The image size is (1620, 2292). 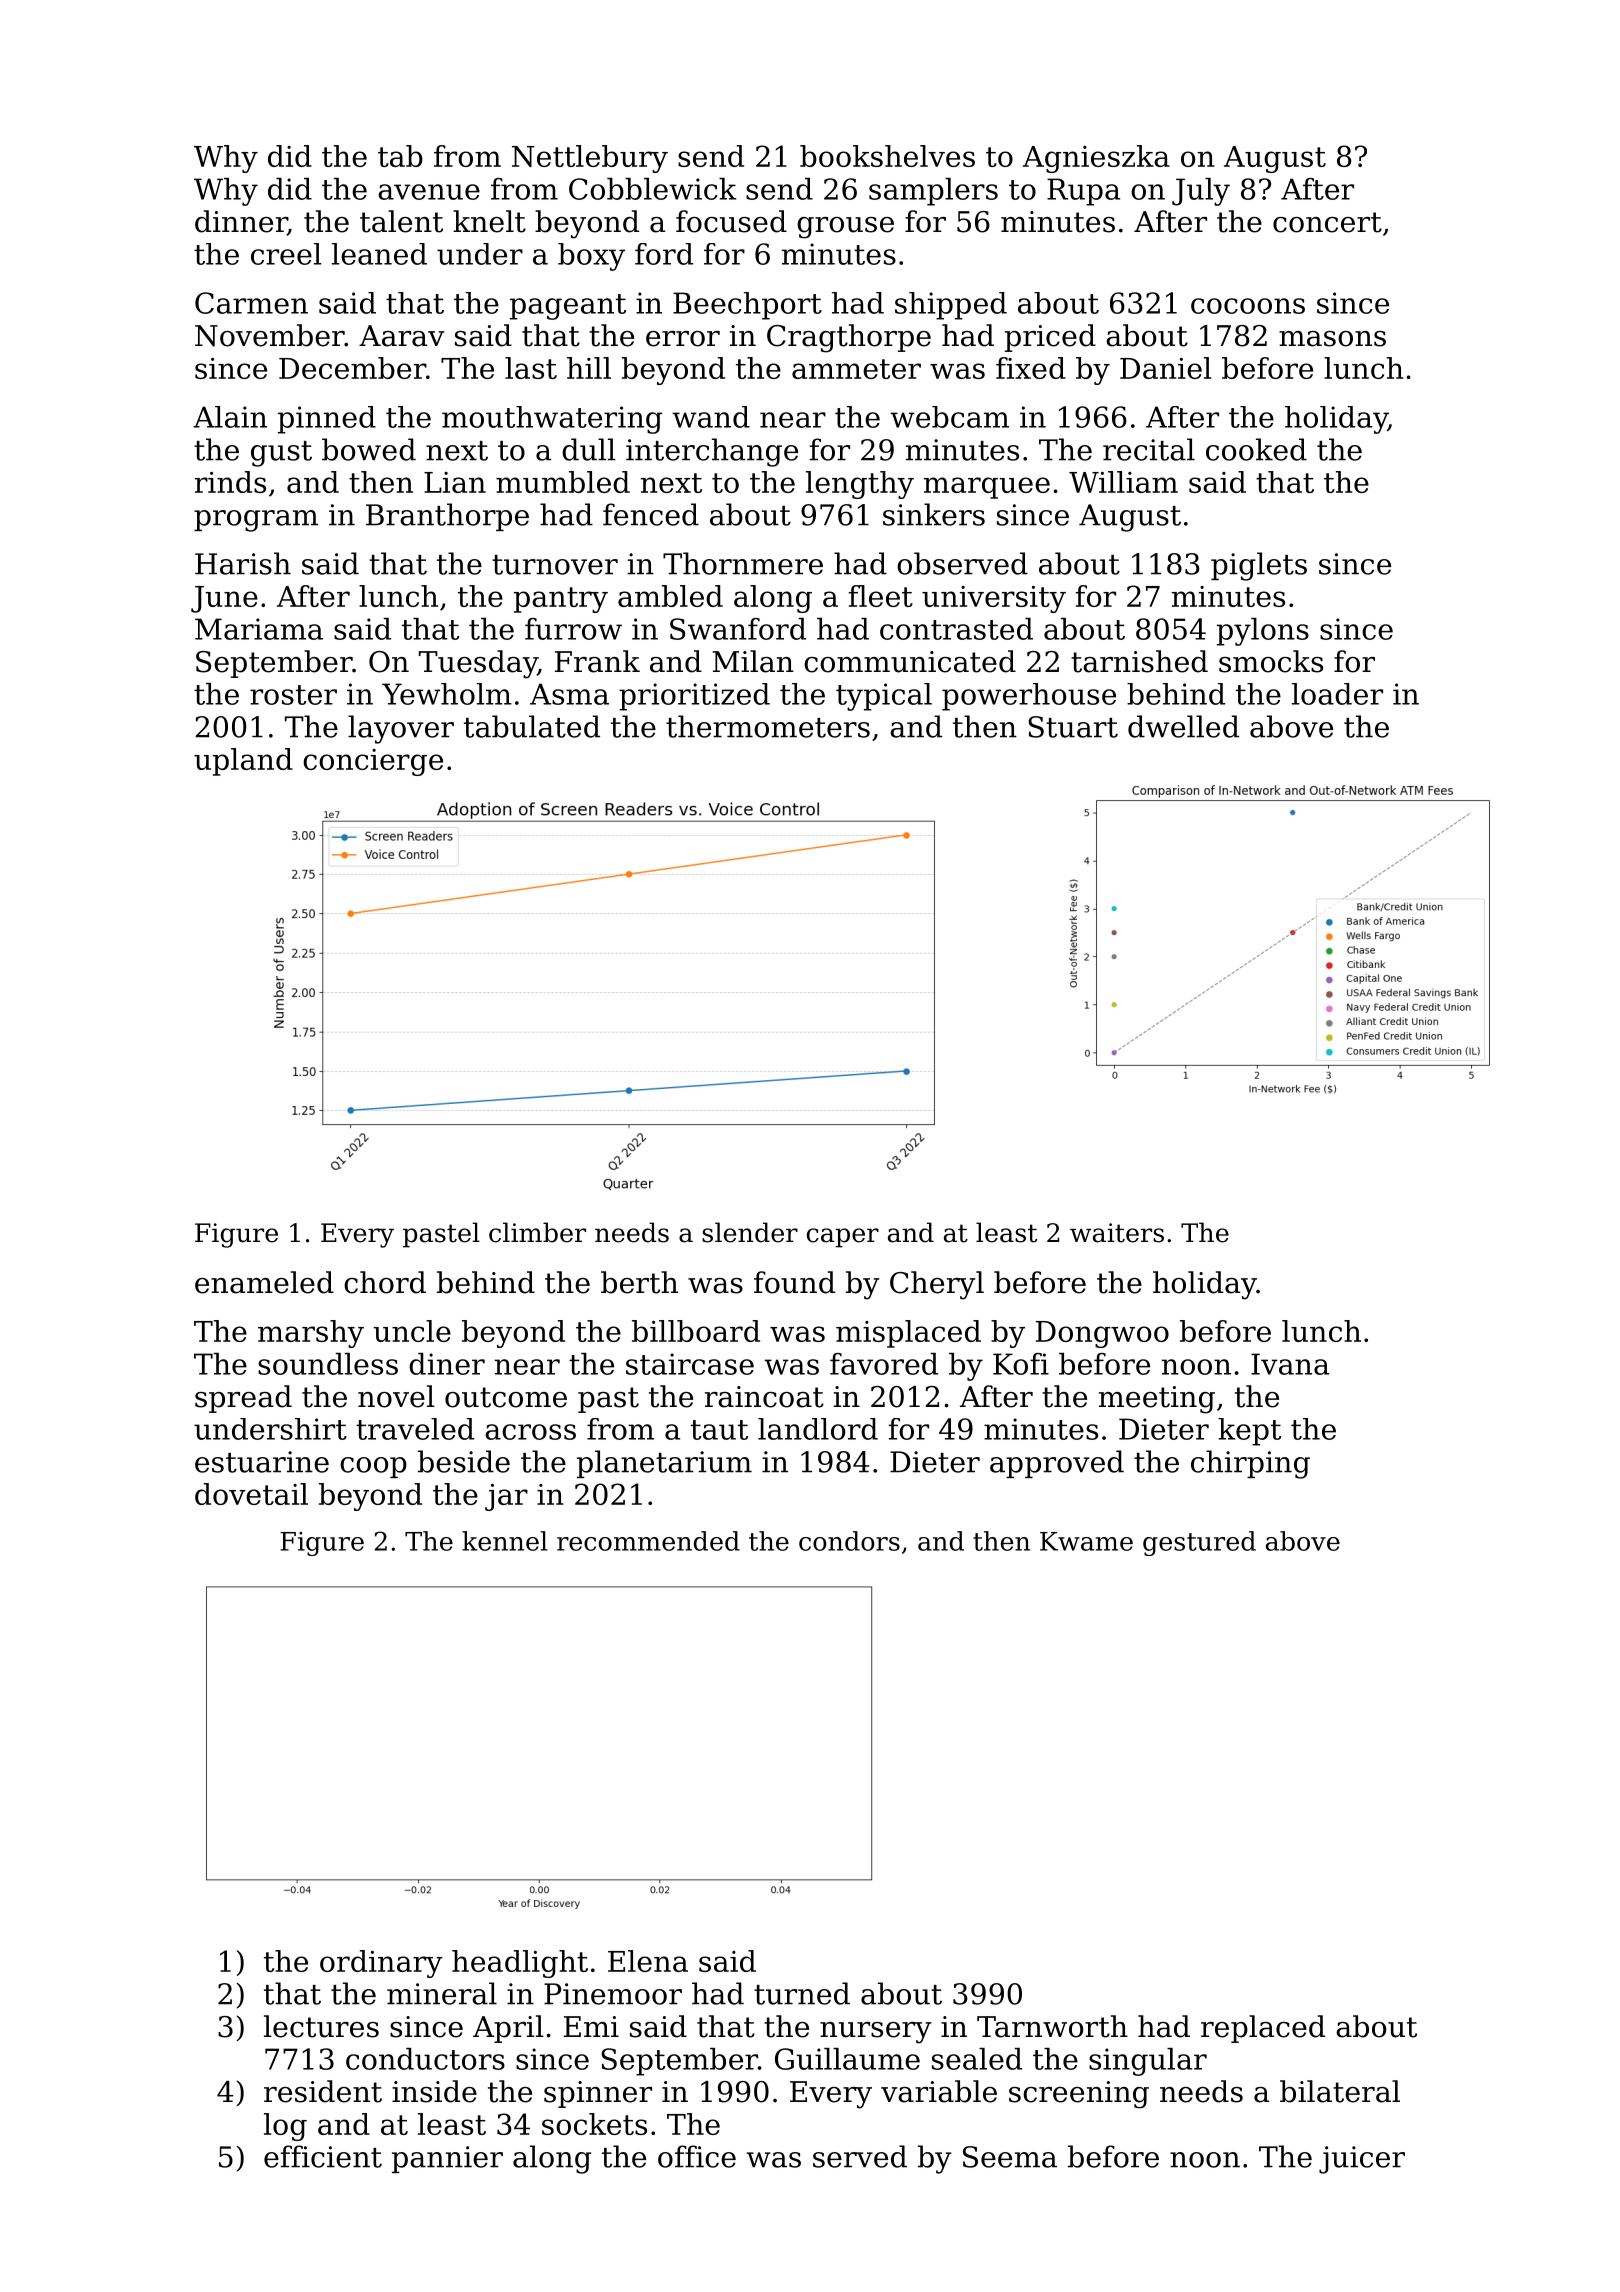 I want to click on Agnieszka, so click(x=1096, y=159).
